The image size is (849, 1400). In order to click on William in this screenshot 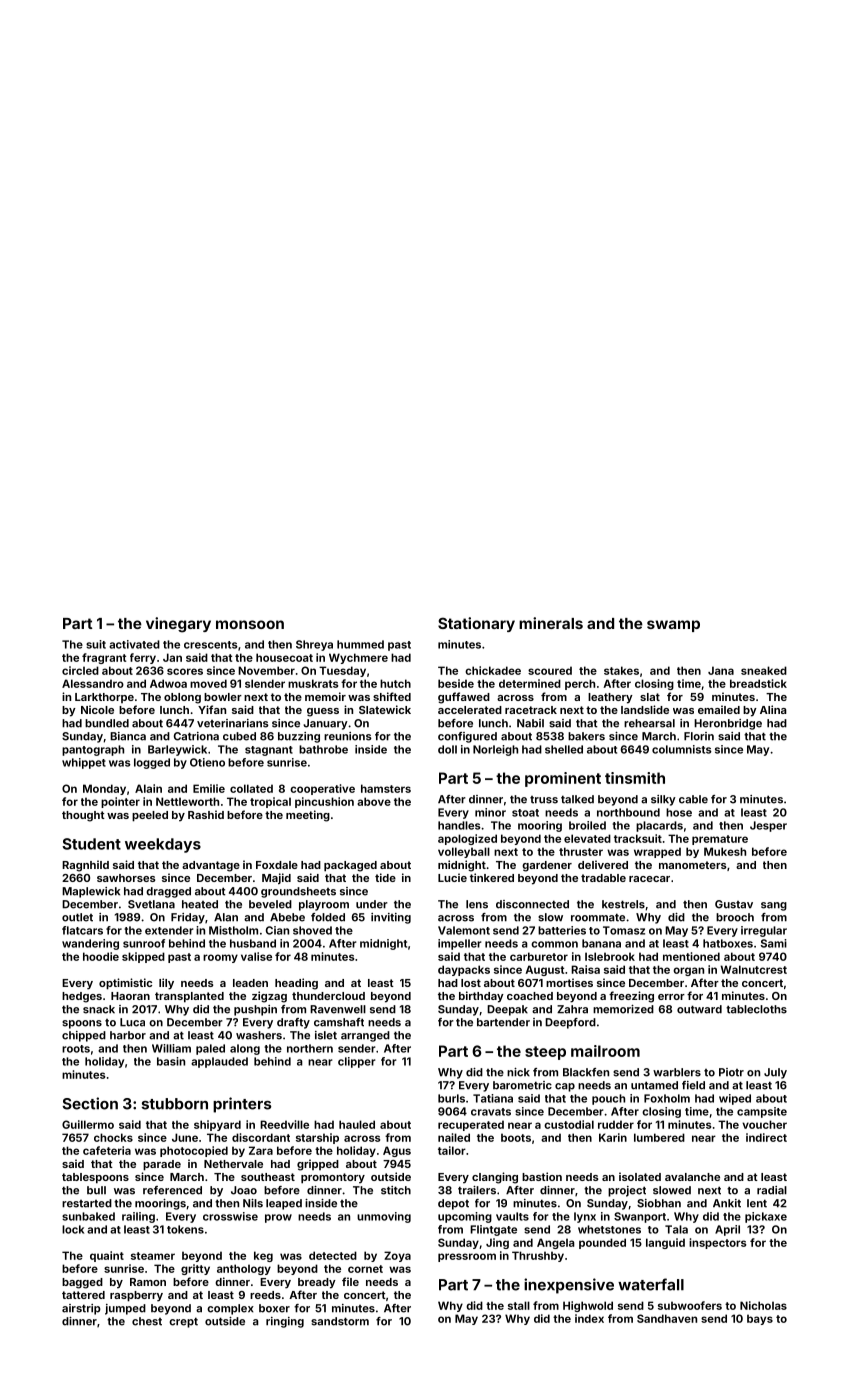, I will do `click(171, 1048)`.
